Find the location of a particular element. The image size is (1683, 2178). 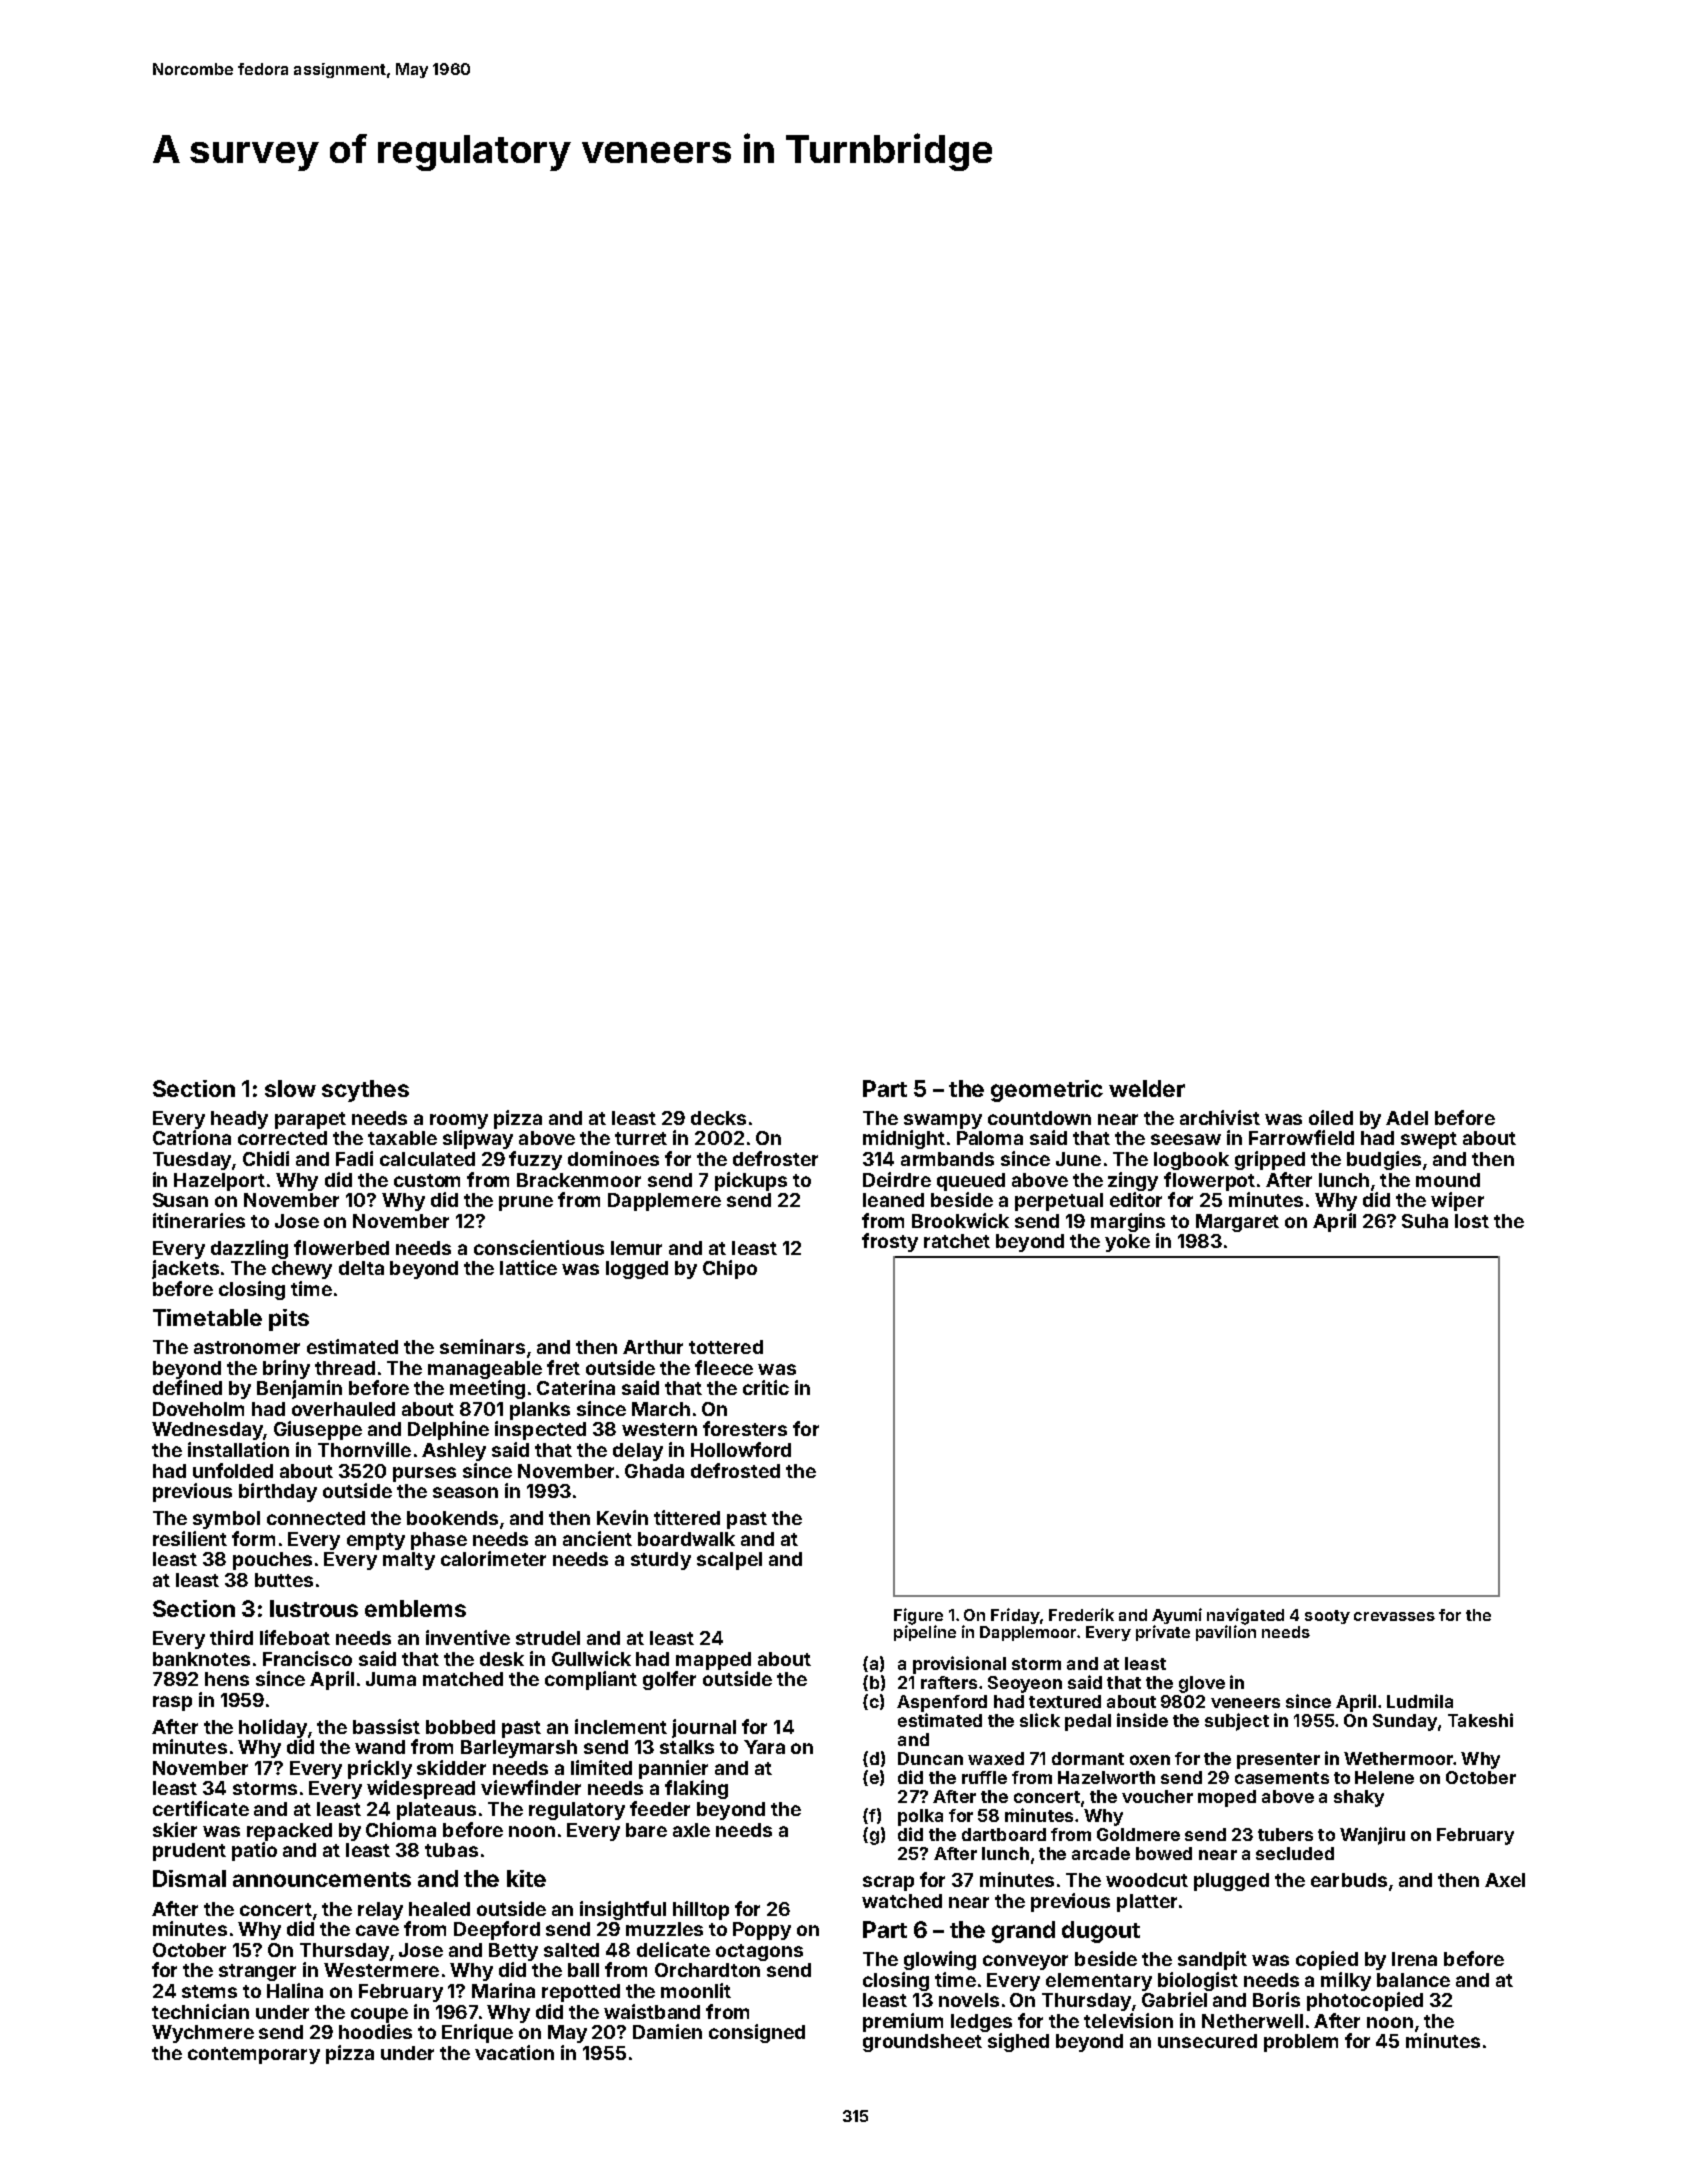

contemporary is located at coordinates (254, 2055).
